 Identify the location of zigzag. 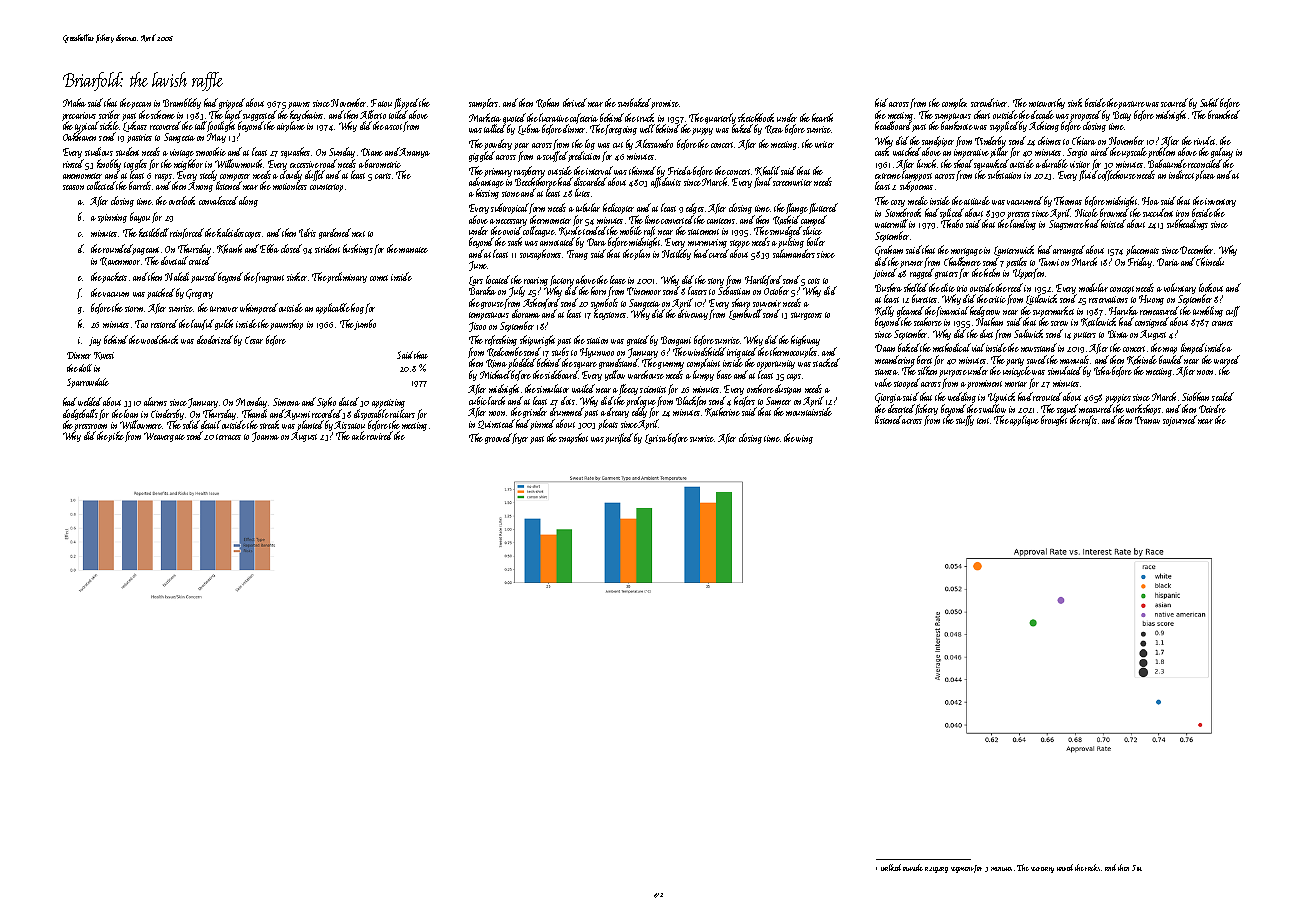
(939, 870).
